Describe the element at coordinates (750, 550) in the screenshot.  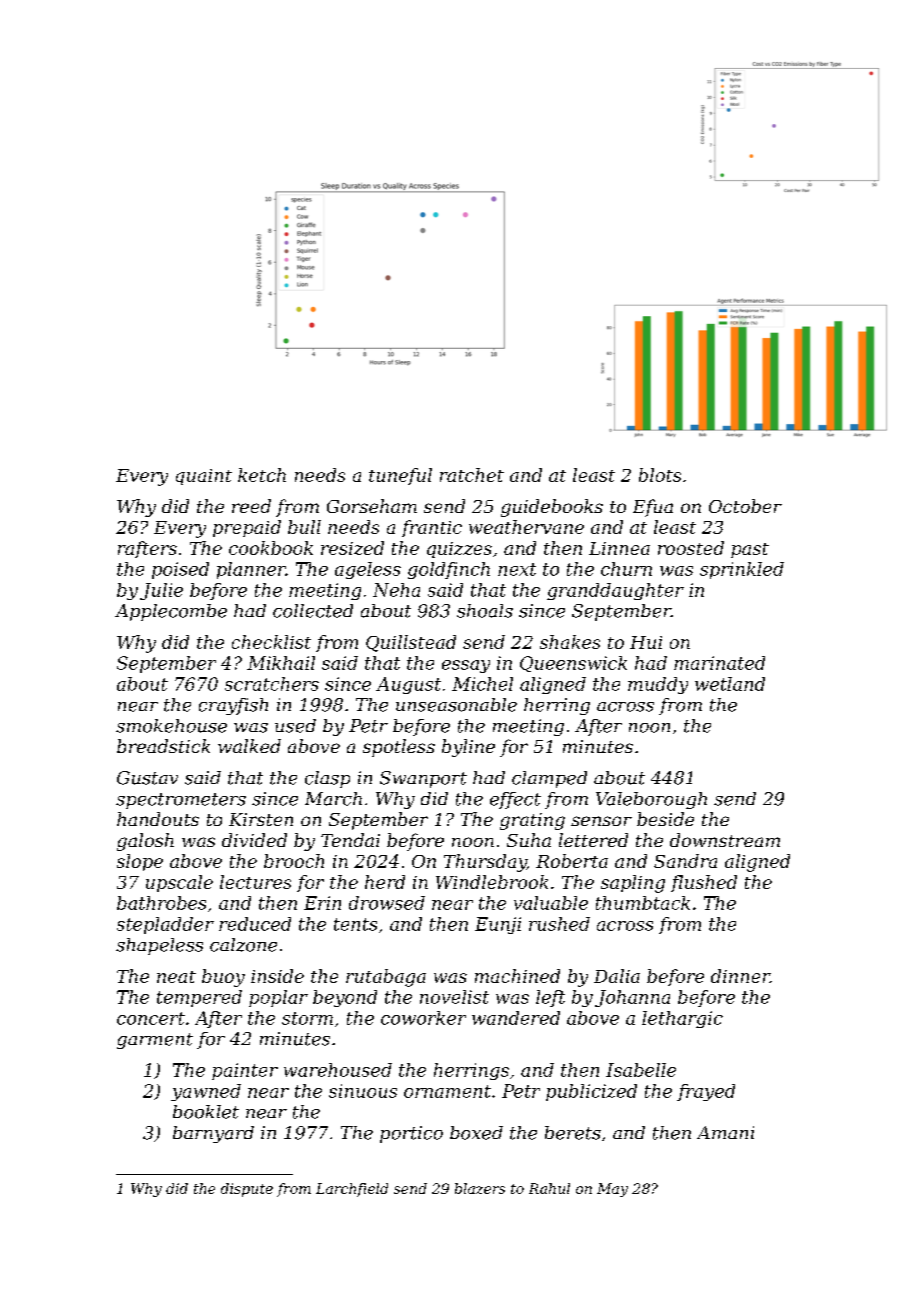
I see `past` at that location.
